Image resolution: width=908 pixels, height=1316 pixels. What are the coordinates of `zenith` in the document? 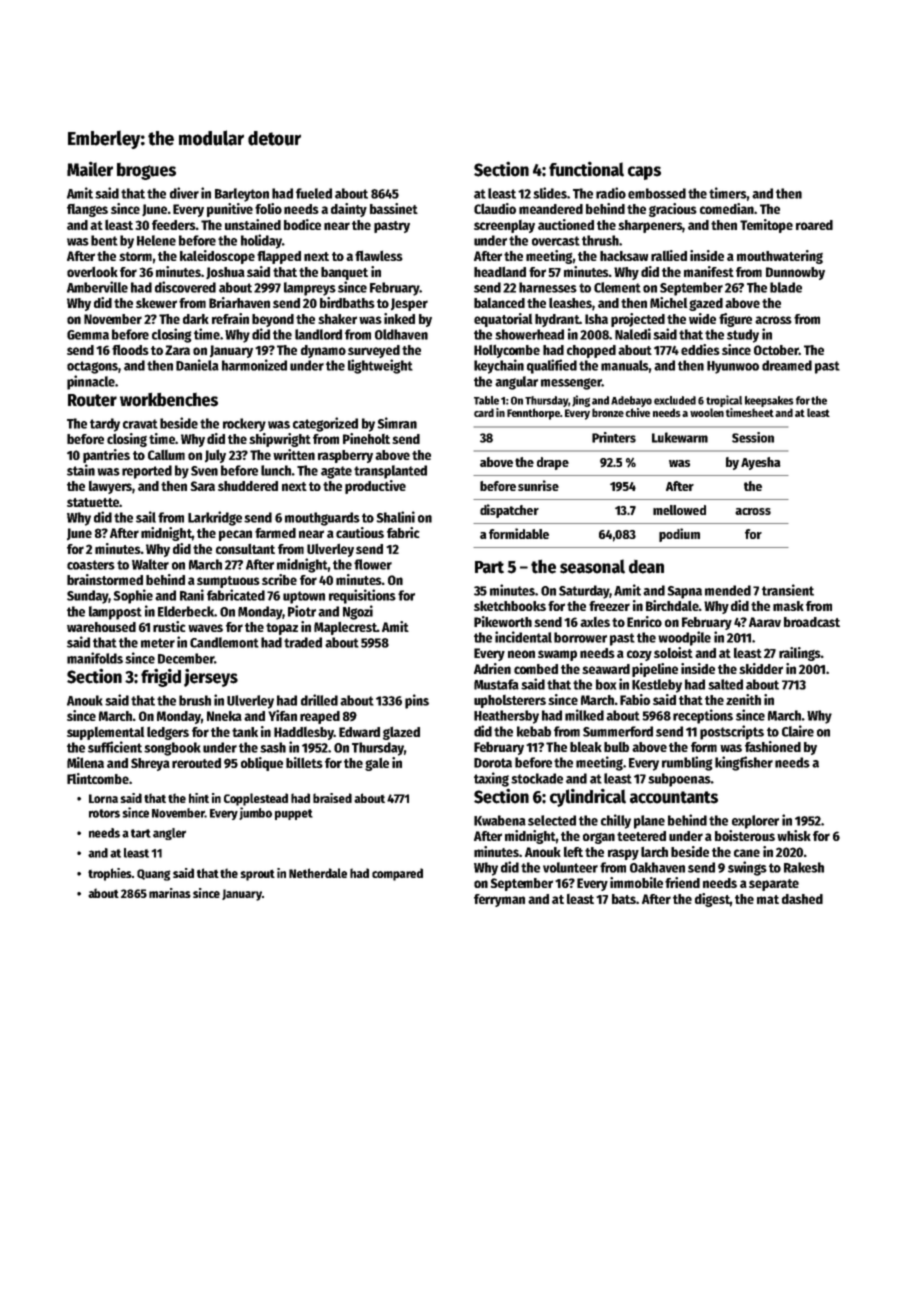 It's located at (743, 699).
